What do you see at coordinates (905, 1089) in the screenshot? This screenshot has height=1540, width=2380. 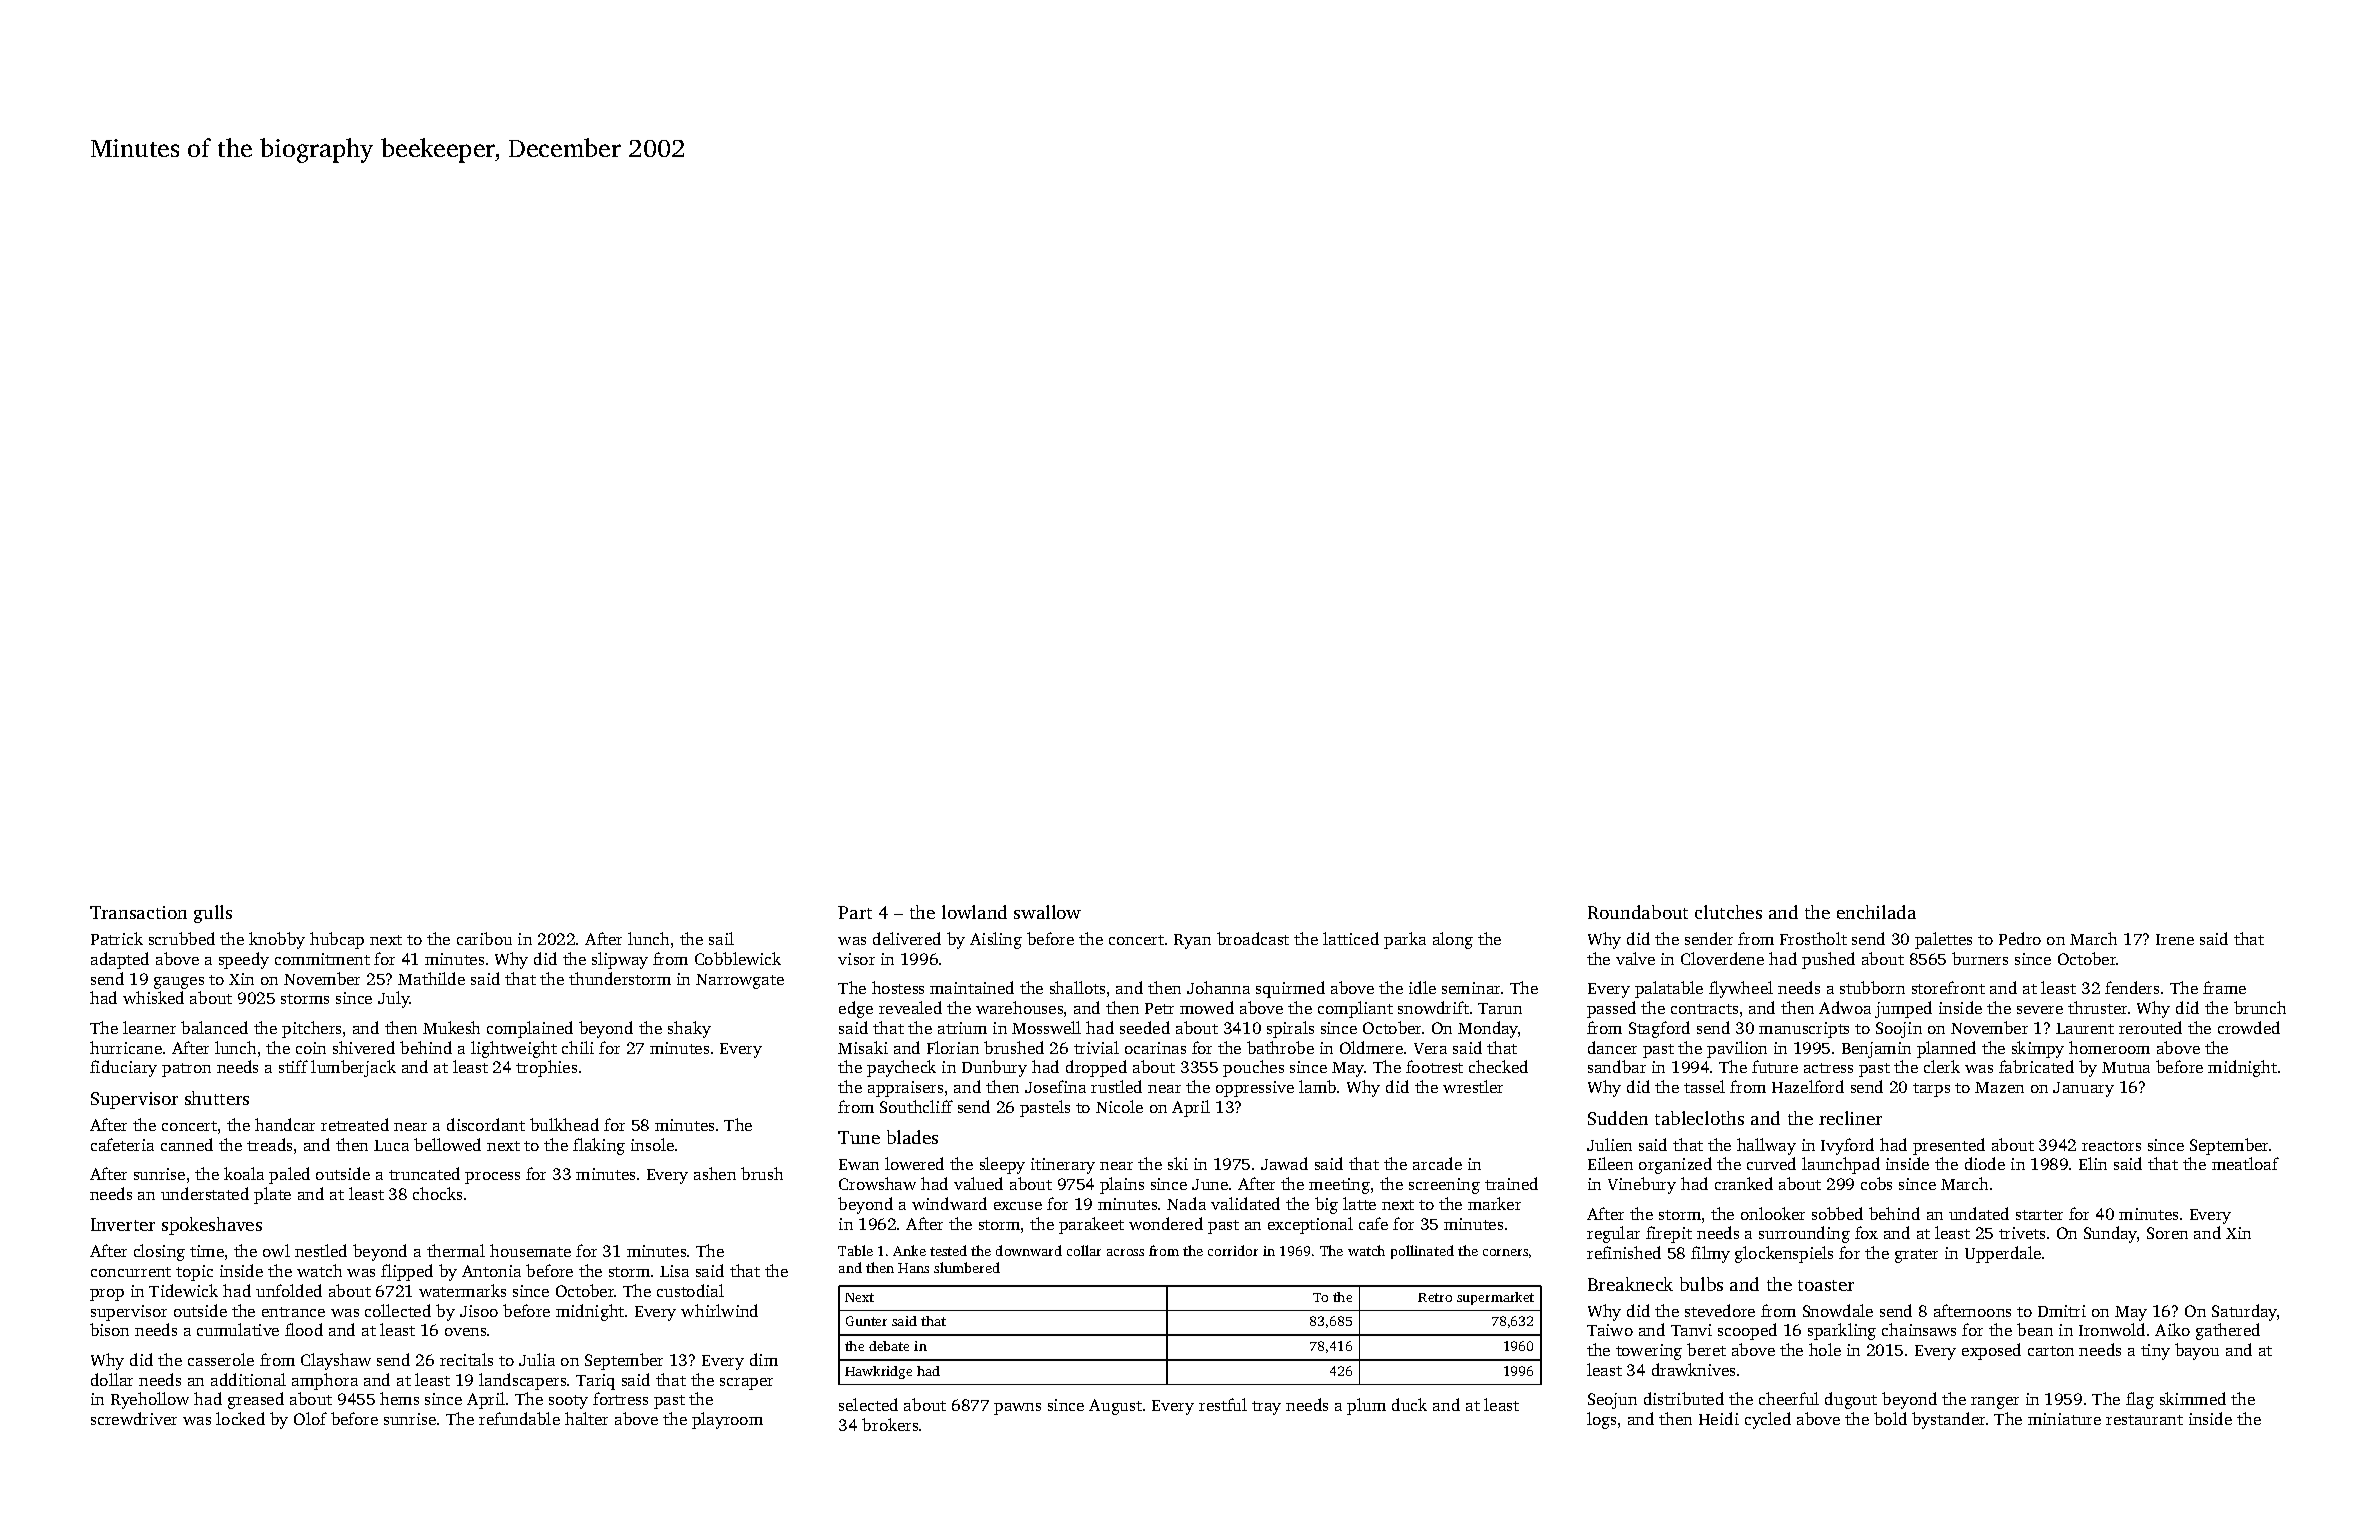 I see `appraisers` at bounding box center [905, 1089].
